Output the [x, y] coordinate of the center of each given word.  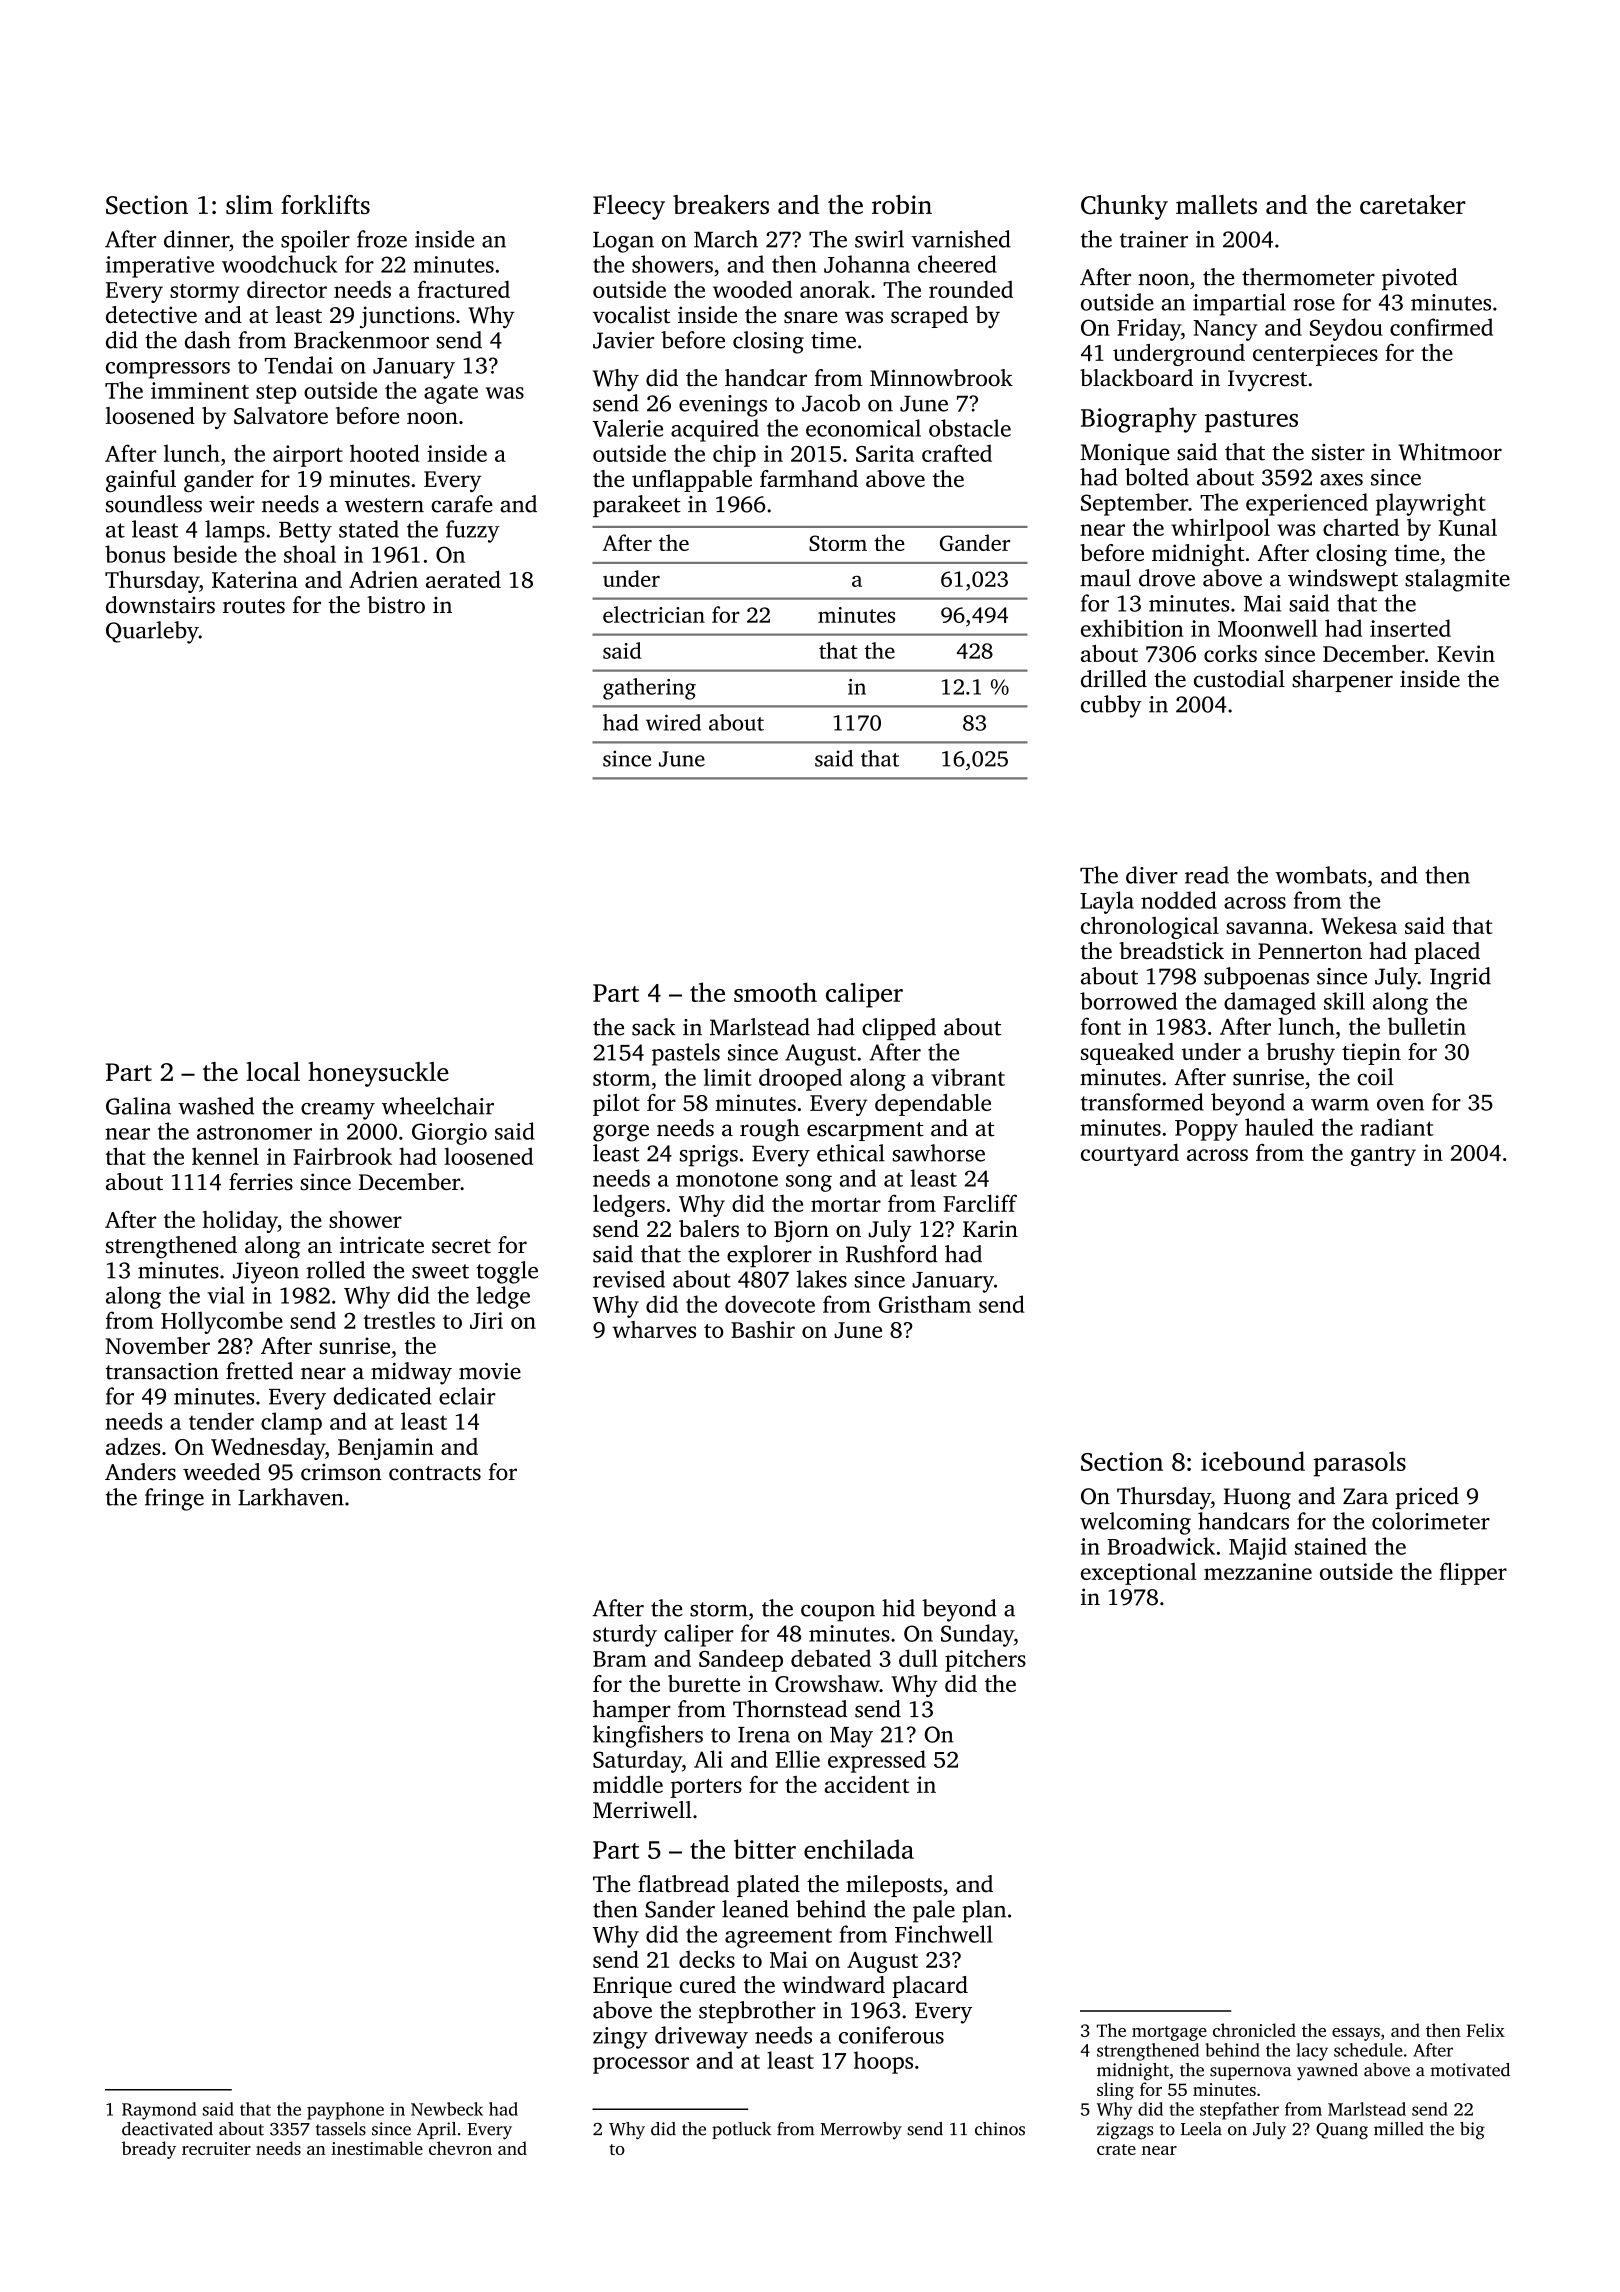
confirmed [1441, 327]
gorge [621, 1133]
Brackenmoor [361, 340]
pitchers [985, 1660]
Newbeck [447, 2109]
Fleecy [629, 207]
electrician [654, 614]
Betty [305, 532]
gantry [1383, 1156]
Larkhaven [291, 1497]
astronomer [254, 1132]
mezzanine [1258, 1571]
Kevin [1466, 653]
